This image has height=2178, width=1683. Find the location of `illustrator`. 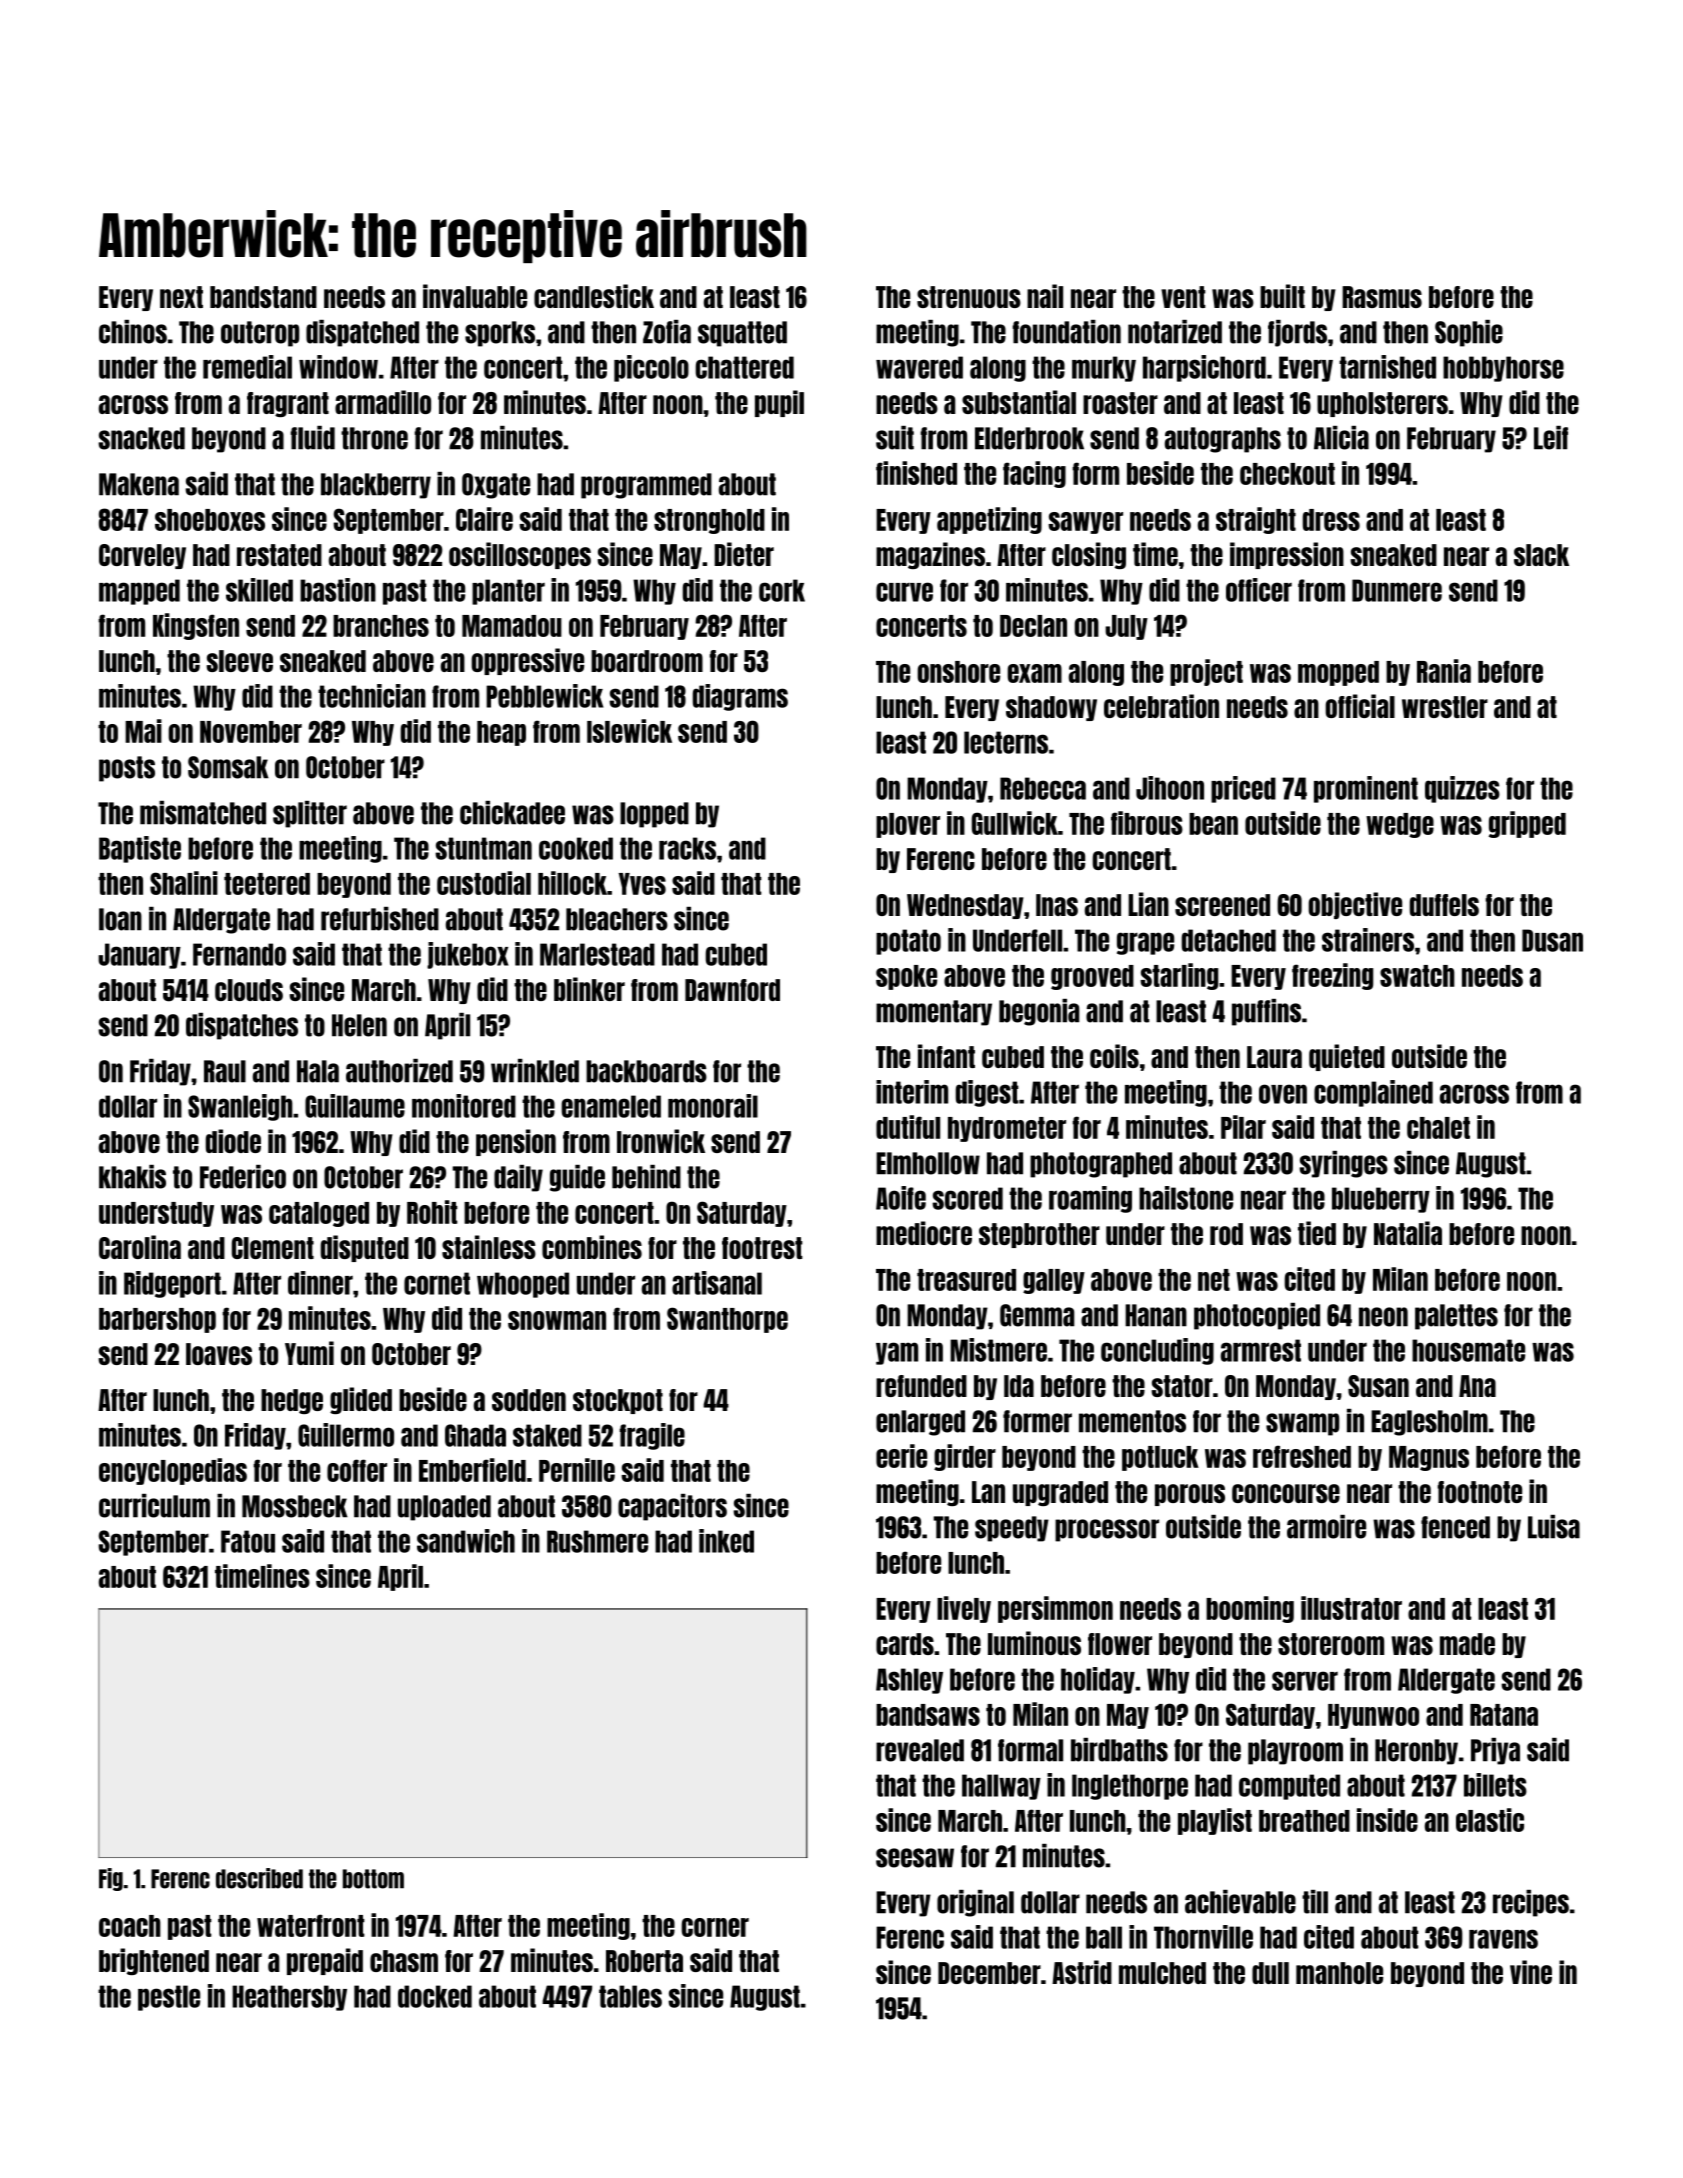

illustrator is located at coordinates (1351, 1608).
